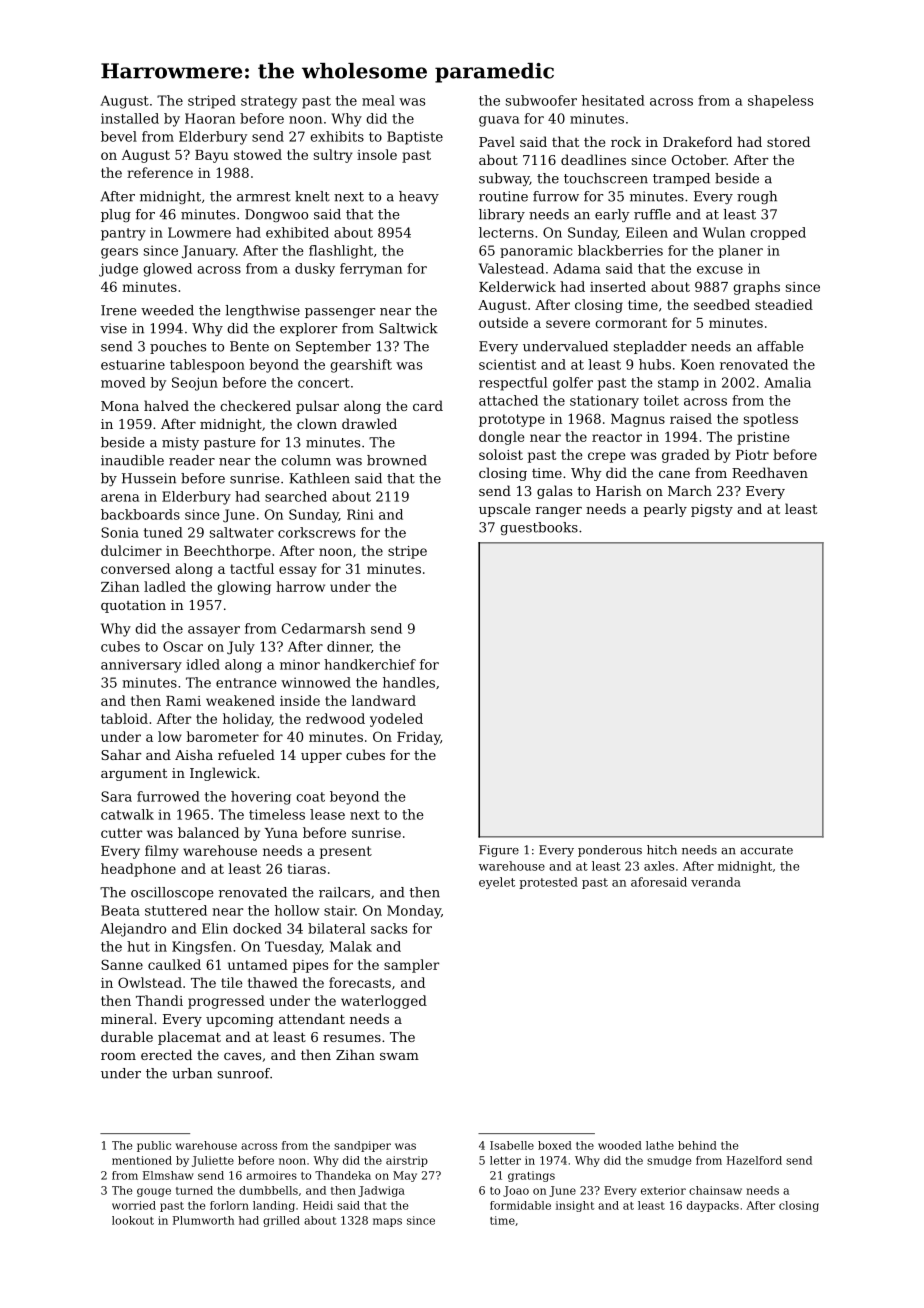 The height and width of the screenshot is (1308, 924). What do you see at coordinates (346, 852) in the screenshot?
I see `present` at bounding box center [346, 852].
